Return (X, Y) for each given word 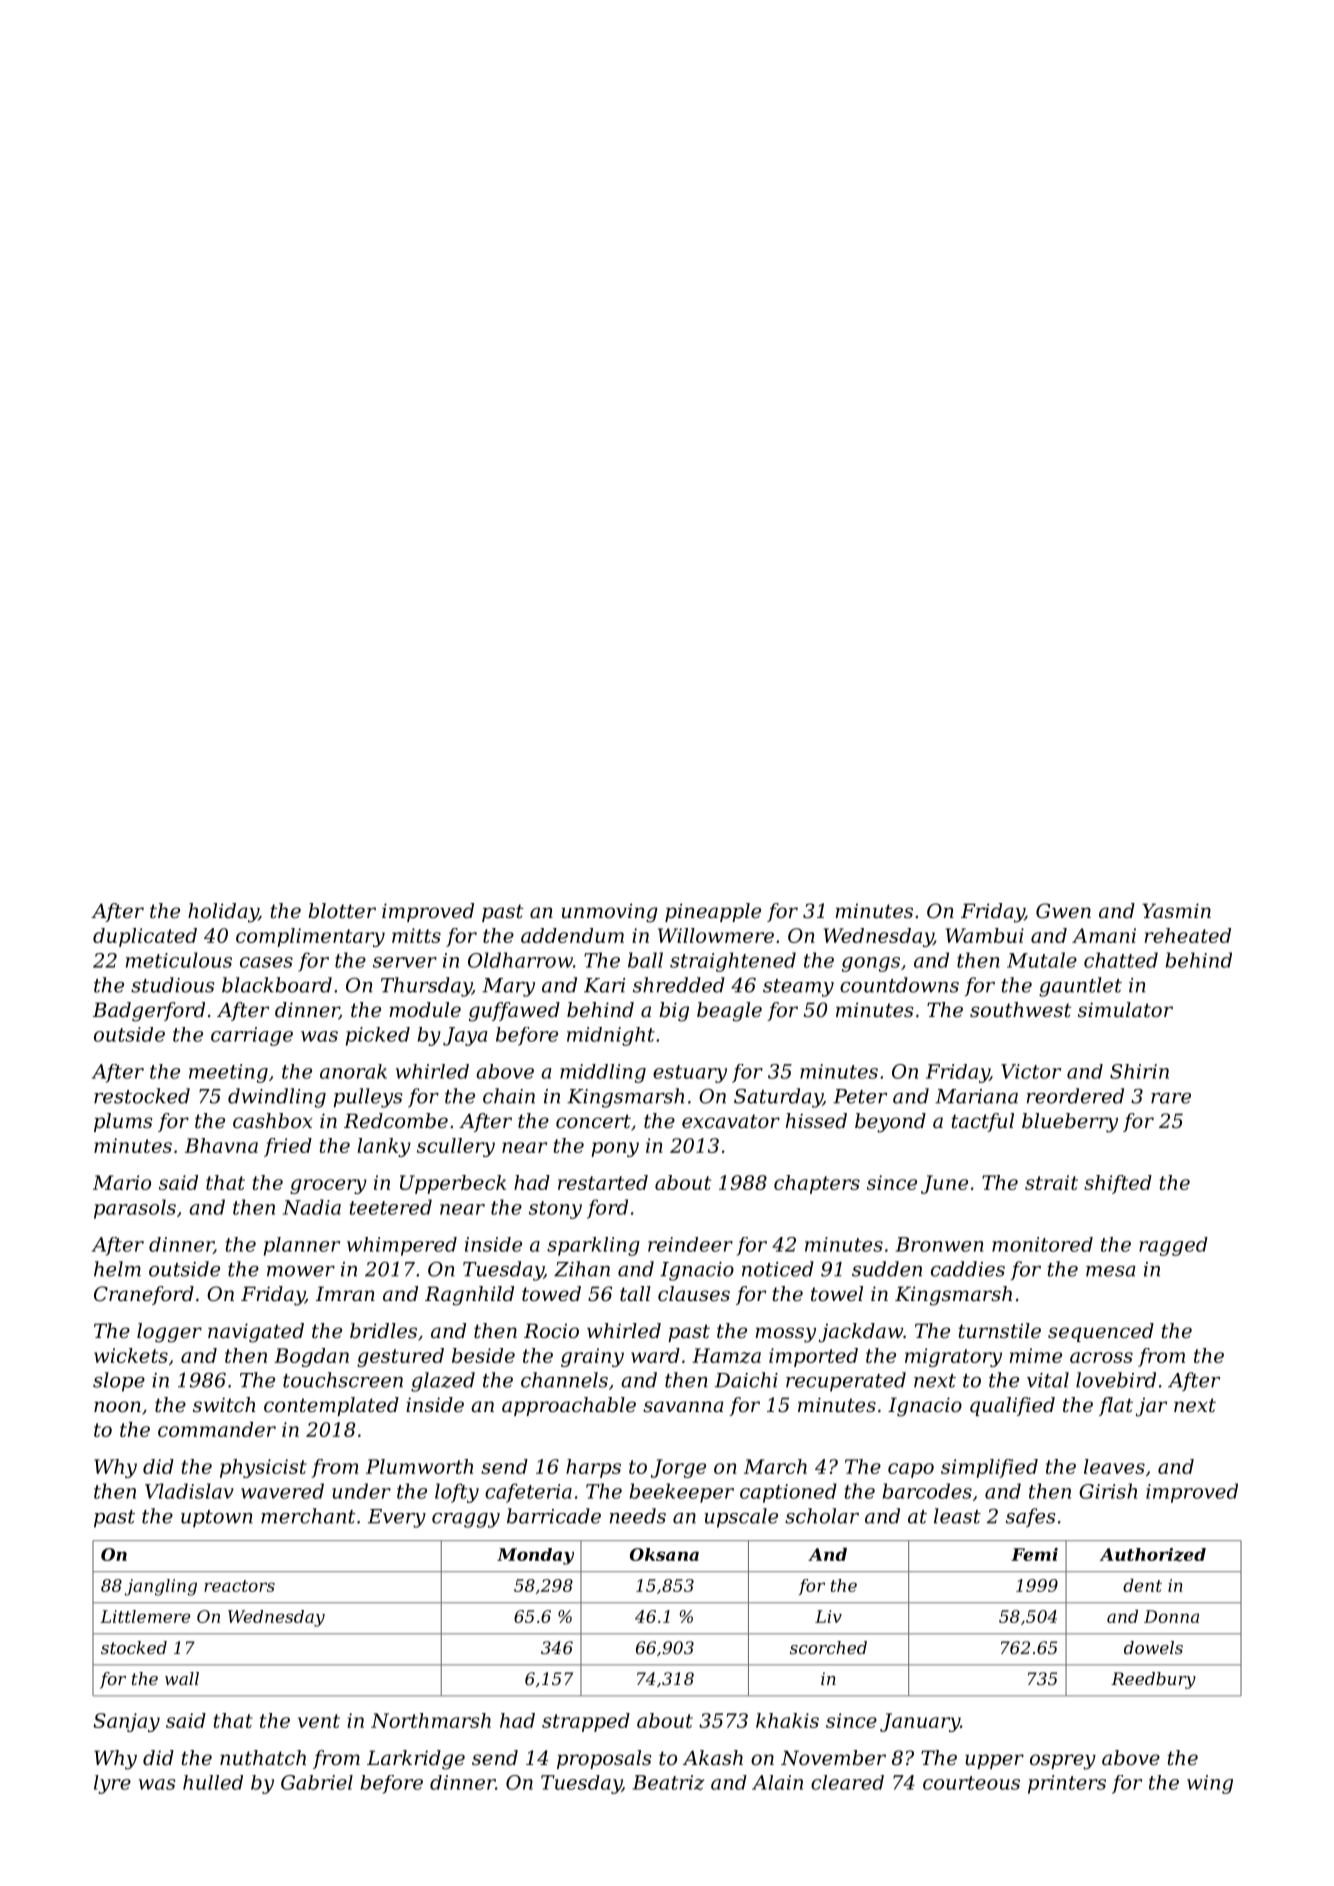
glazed (443, 1382)
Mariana (976, 1096)
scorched (828, 1647)
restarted (603, 1182)
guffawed (514, 1012)
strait (1051, 1182)
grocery (328, 1186)
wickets (131, 1355)
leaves (1114, 1466)
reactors (239, 1586)
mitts (416, 935)
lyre (112, 1784)
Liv (828, 1616)
